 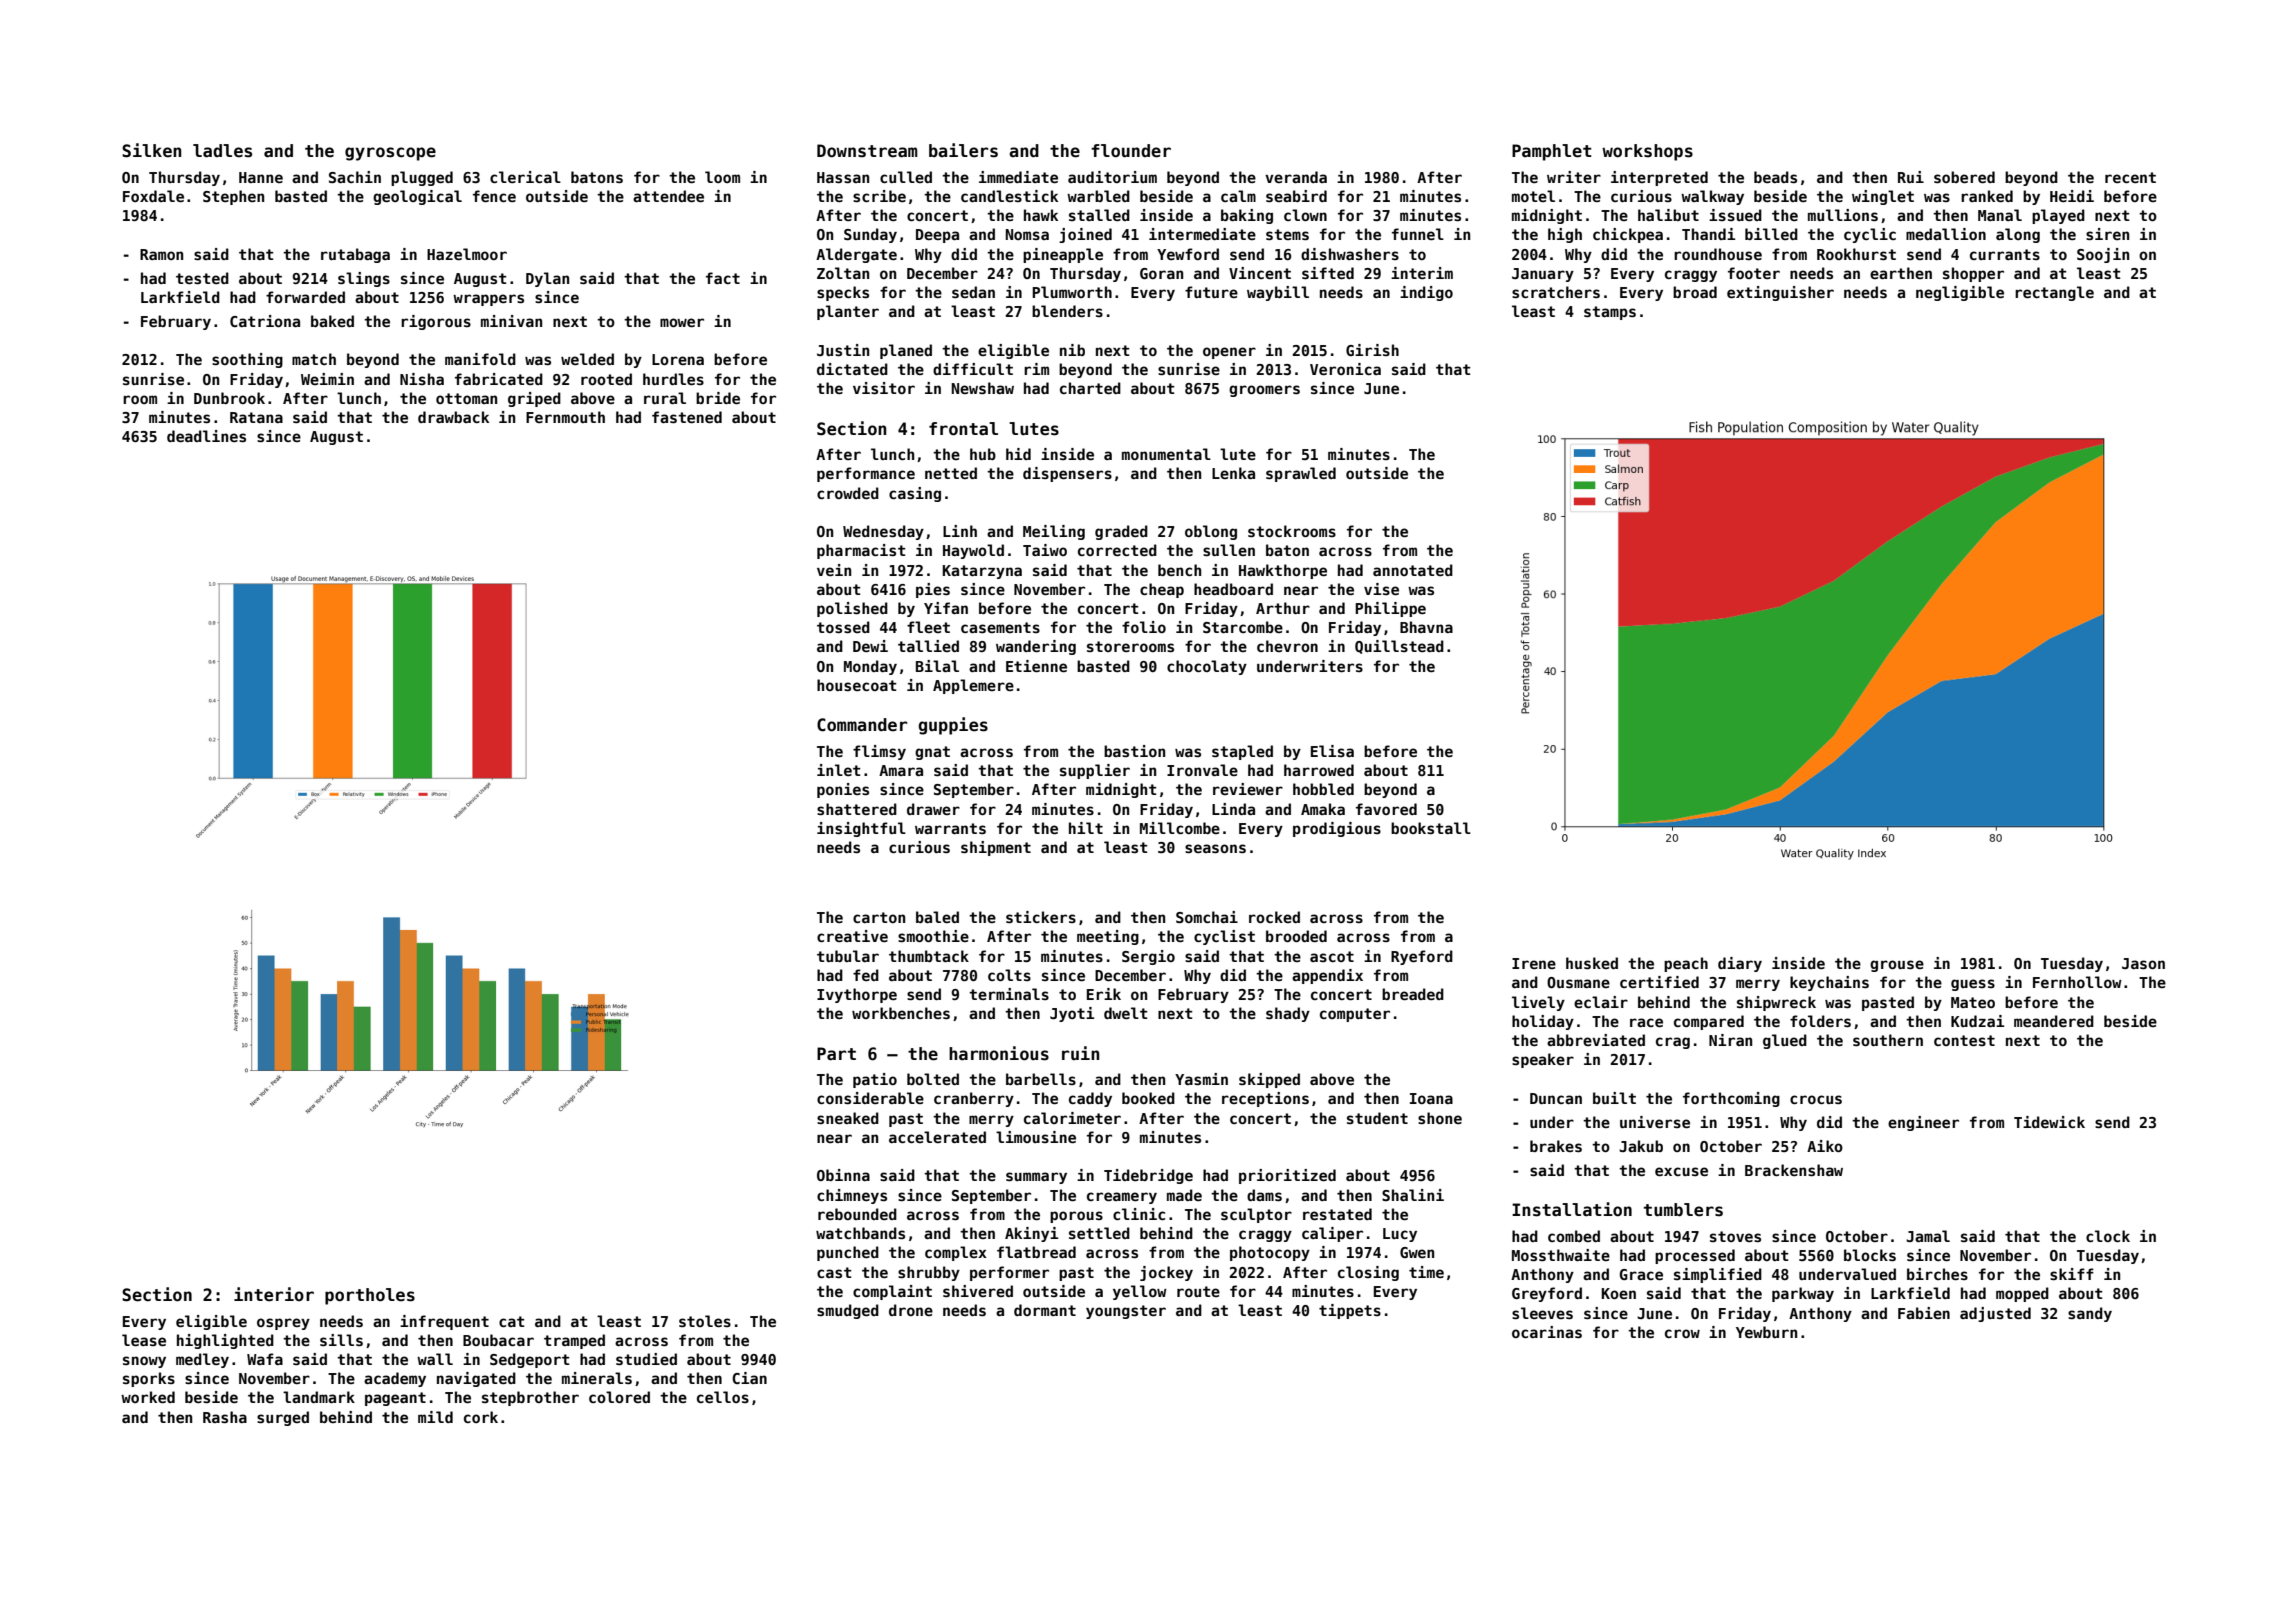 What do you see at coordinates (1766, 1332) in the image?
I see `Yewburn` at bounding box center [1766, 1332].
